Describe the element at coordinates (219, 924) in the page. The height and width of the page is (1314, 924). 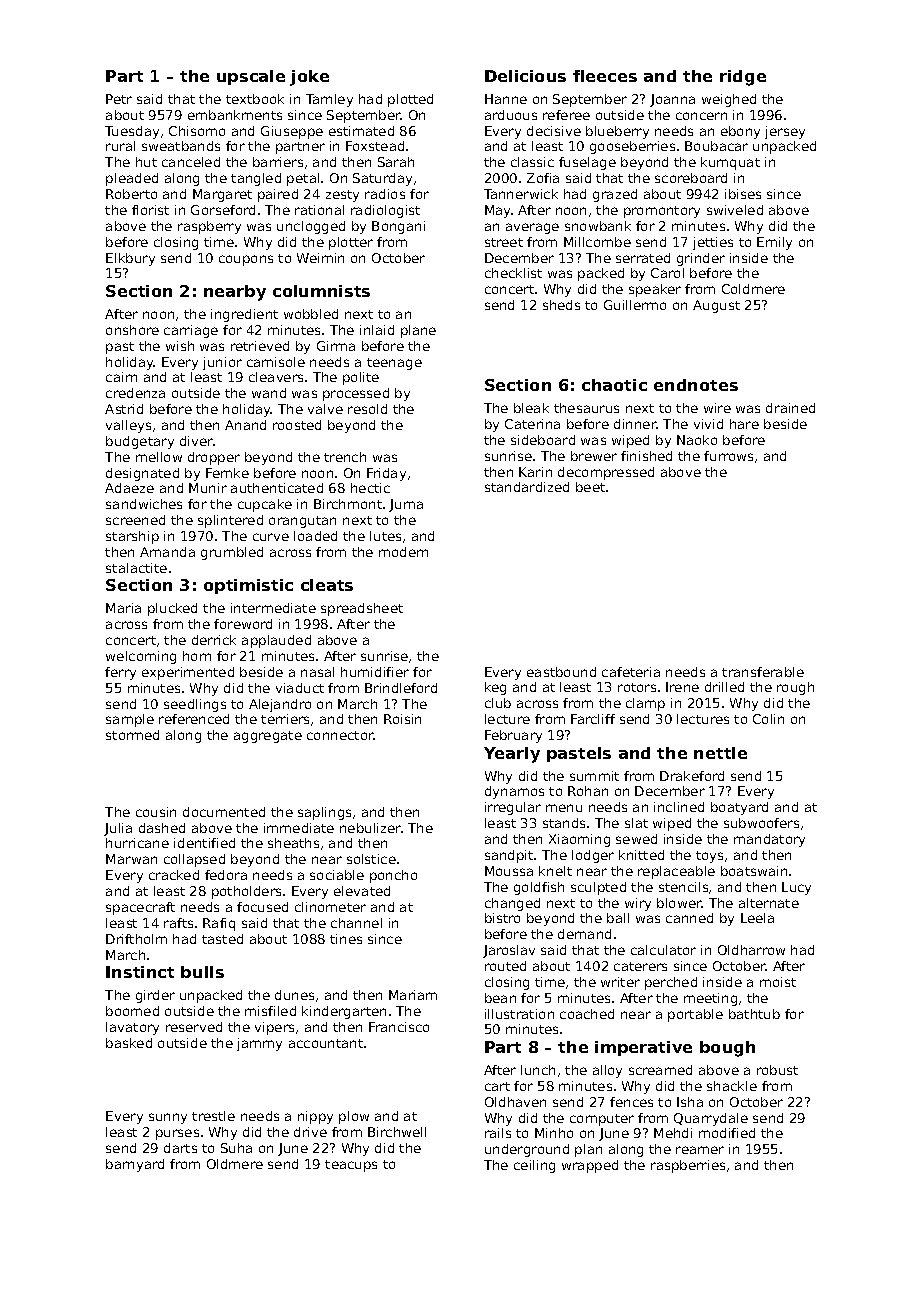
I see `Rafiq` at that location.
